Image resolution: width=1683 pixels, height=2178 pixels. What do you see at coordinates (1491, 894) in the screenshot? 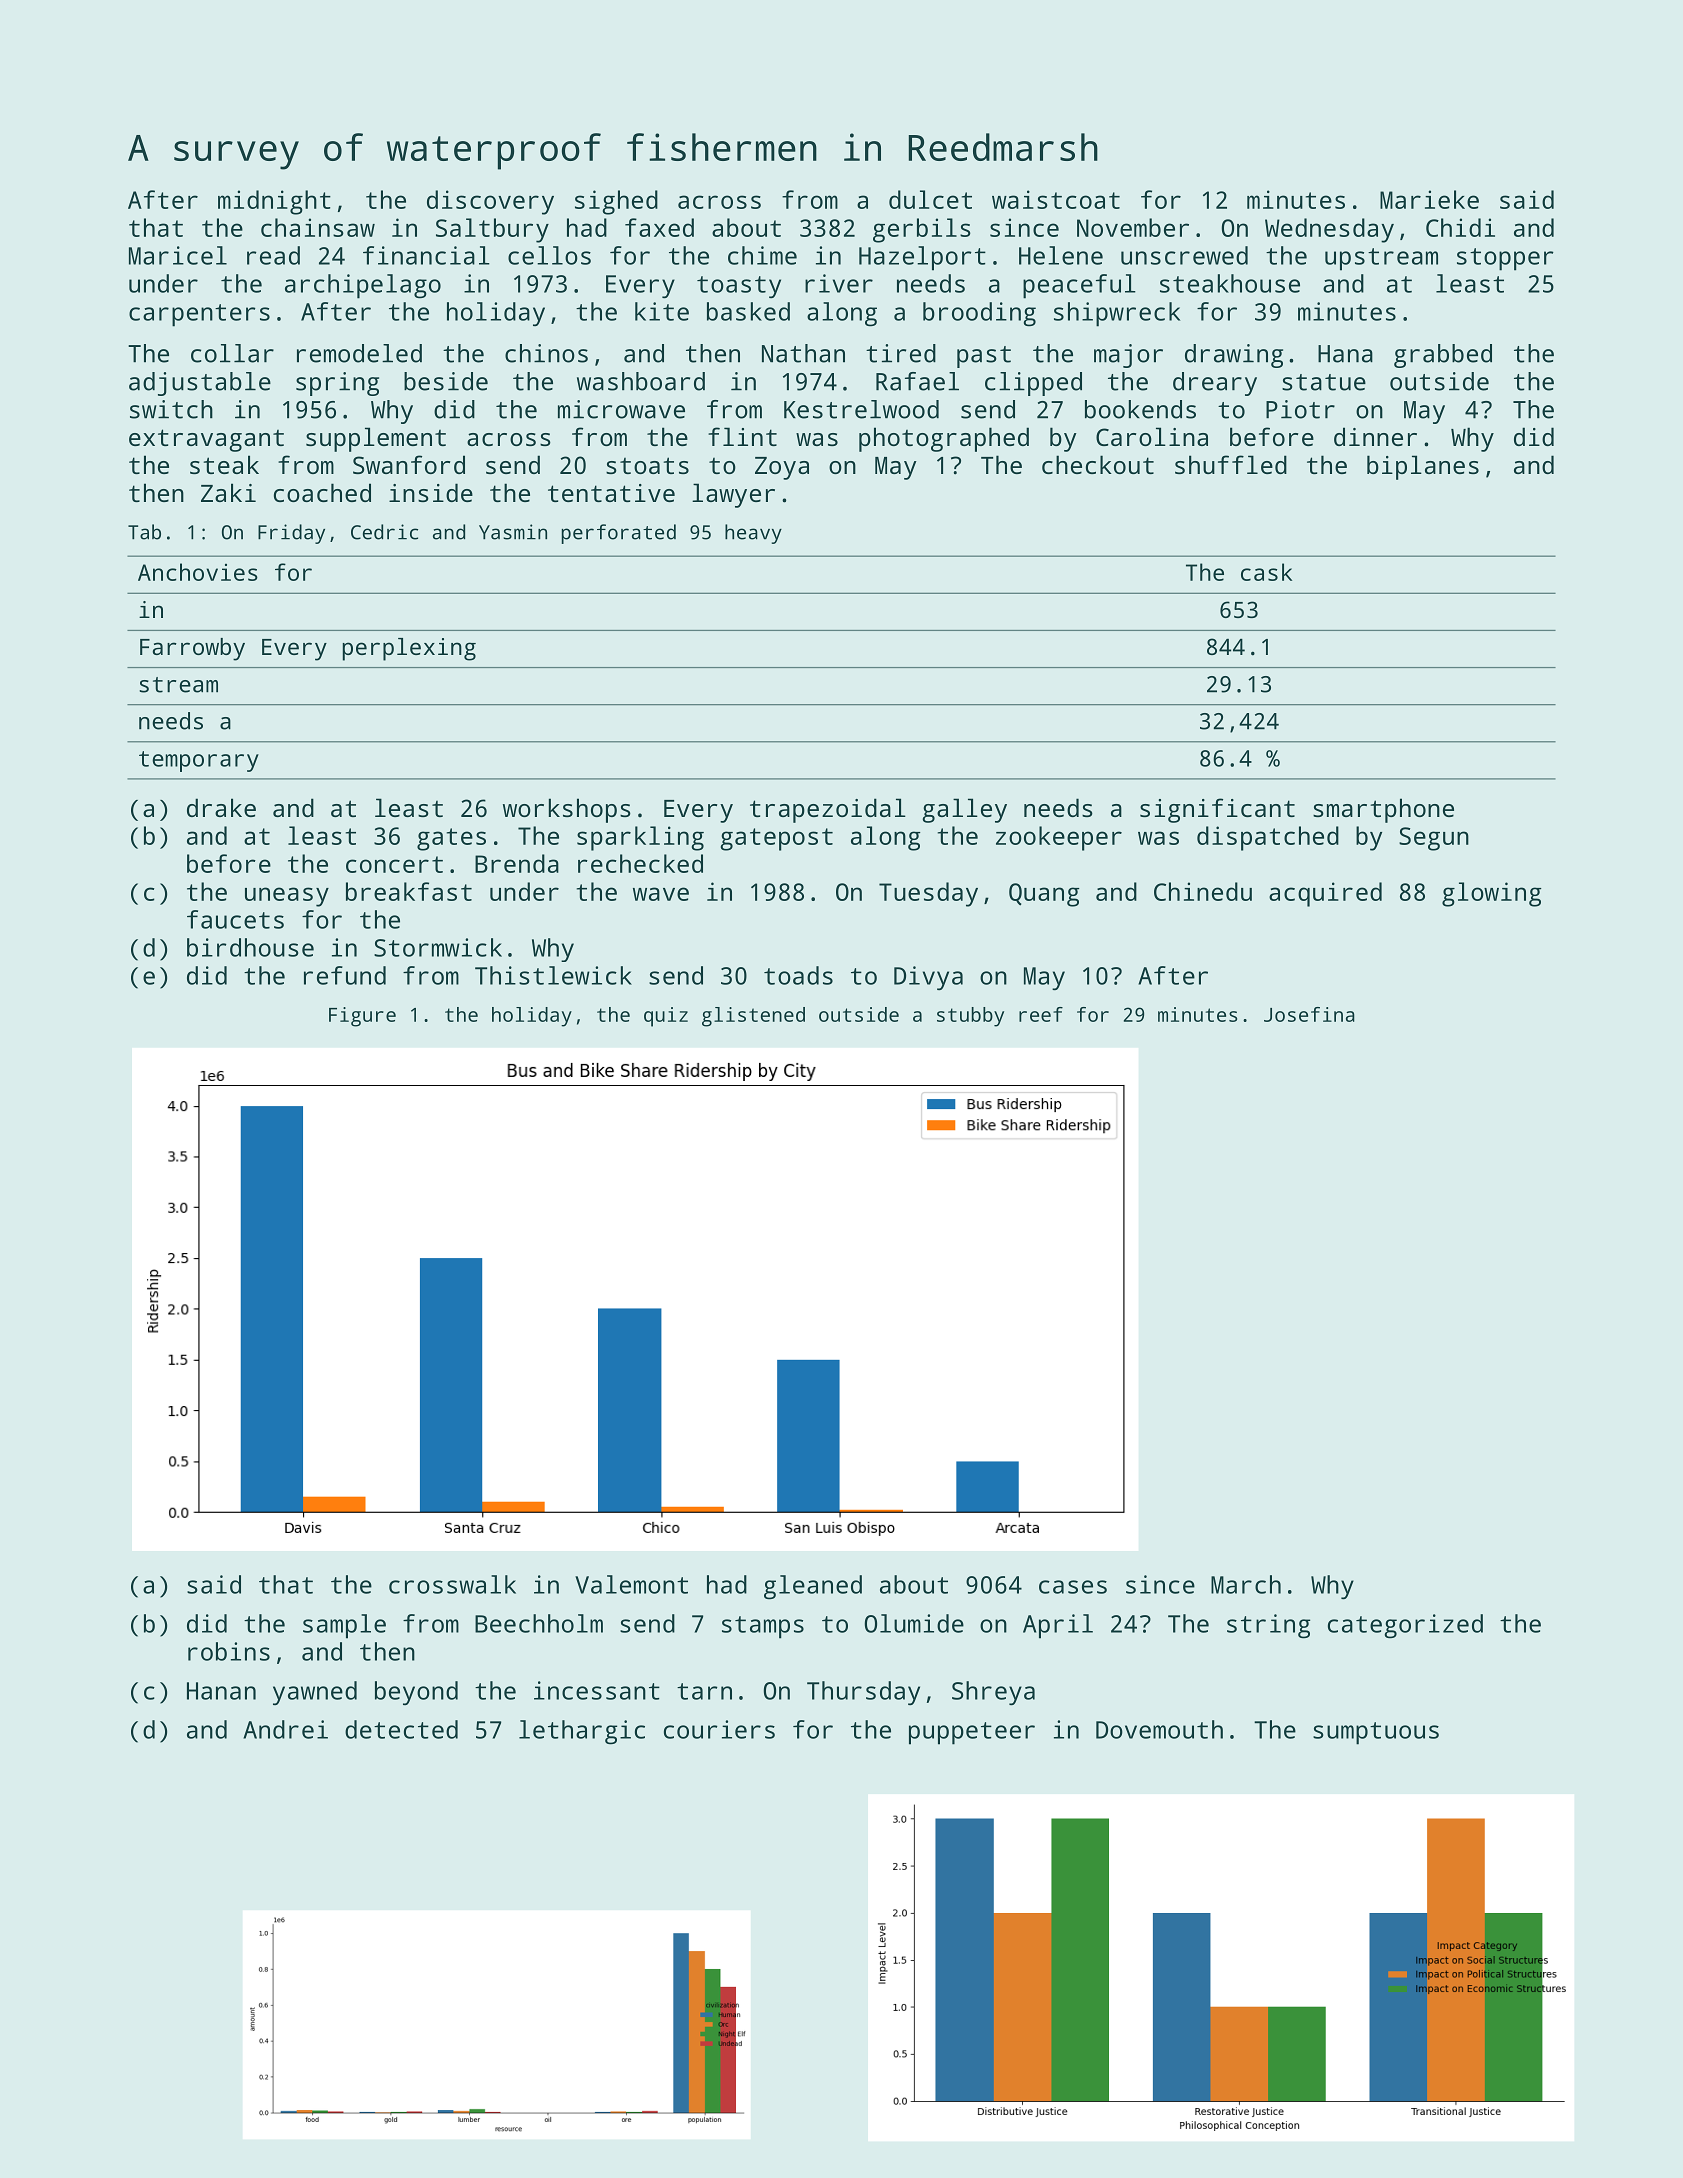
I see `glowing` at bounding box center [1491, 894].
